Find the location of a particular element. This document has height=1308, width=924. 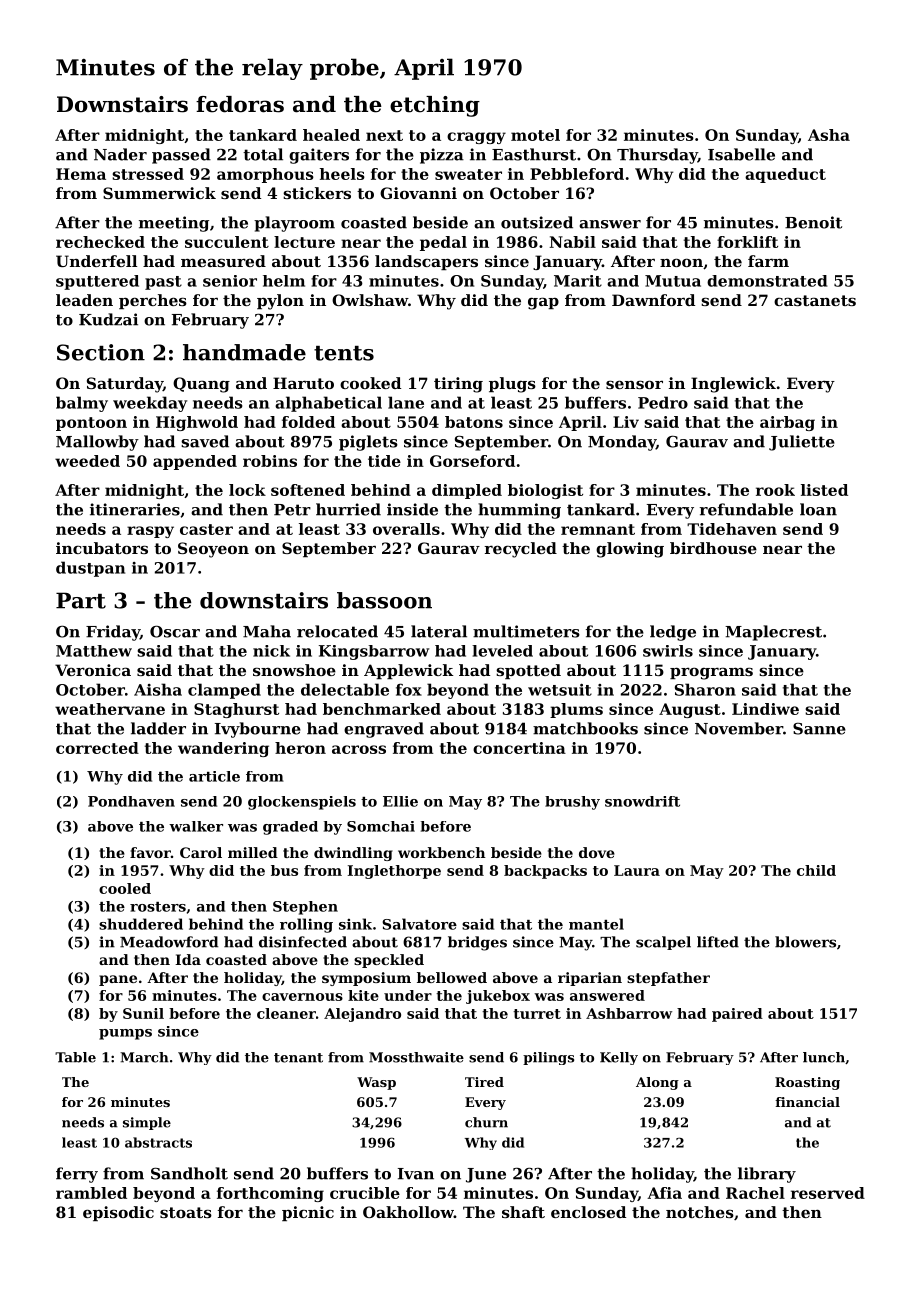

Sanne is located at coordinates (819, 729).
